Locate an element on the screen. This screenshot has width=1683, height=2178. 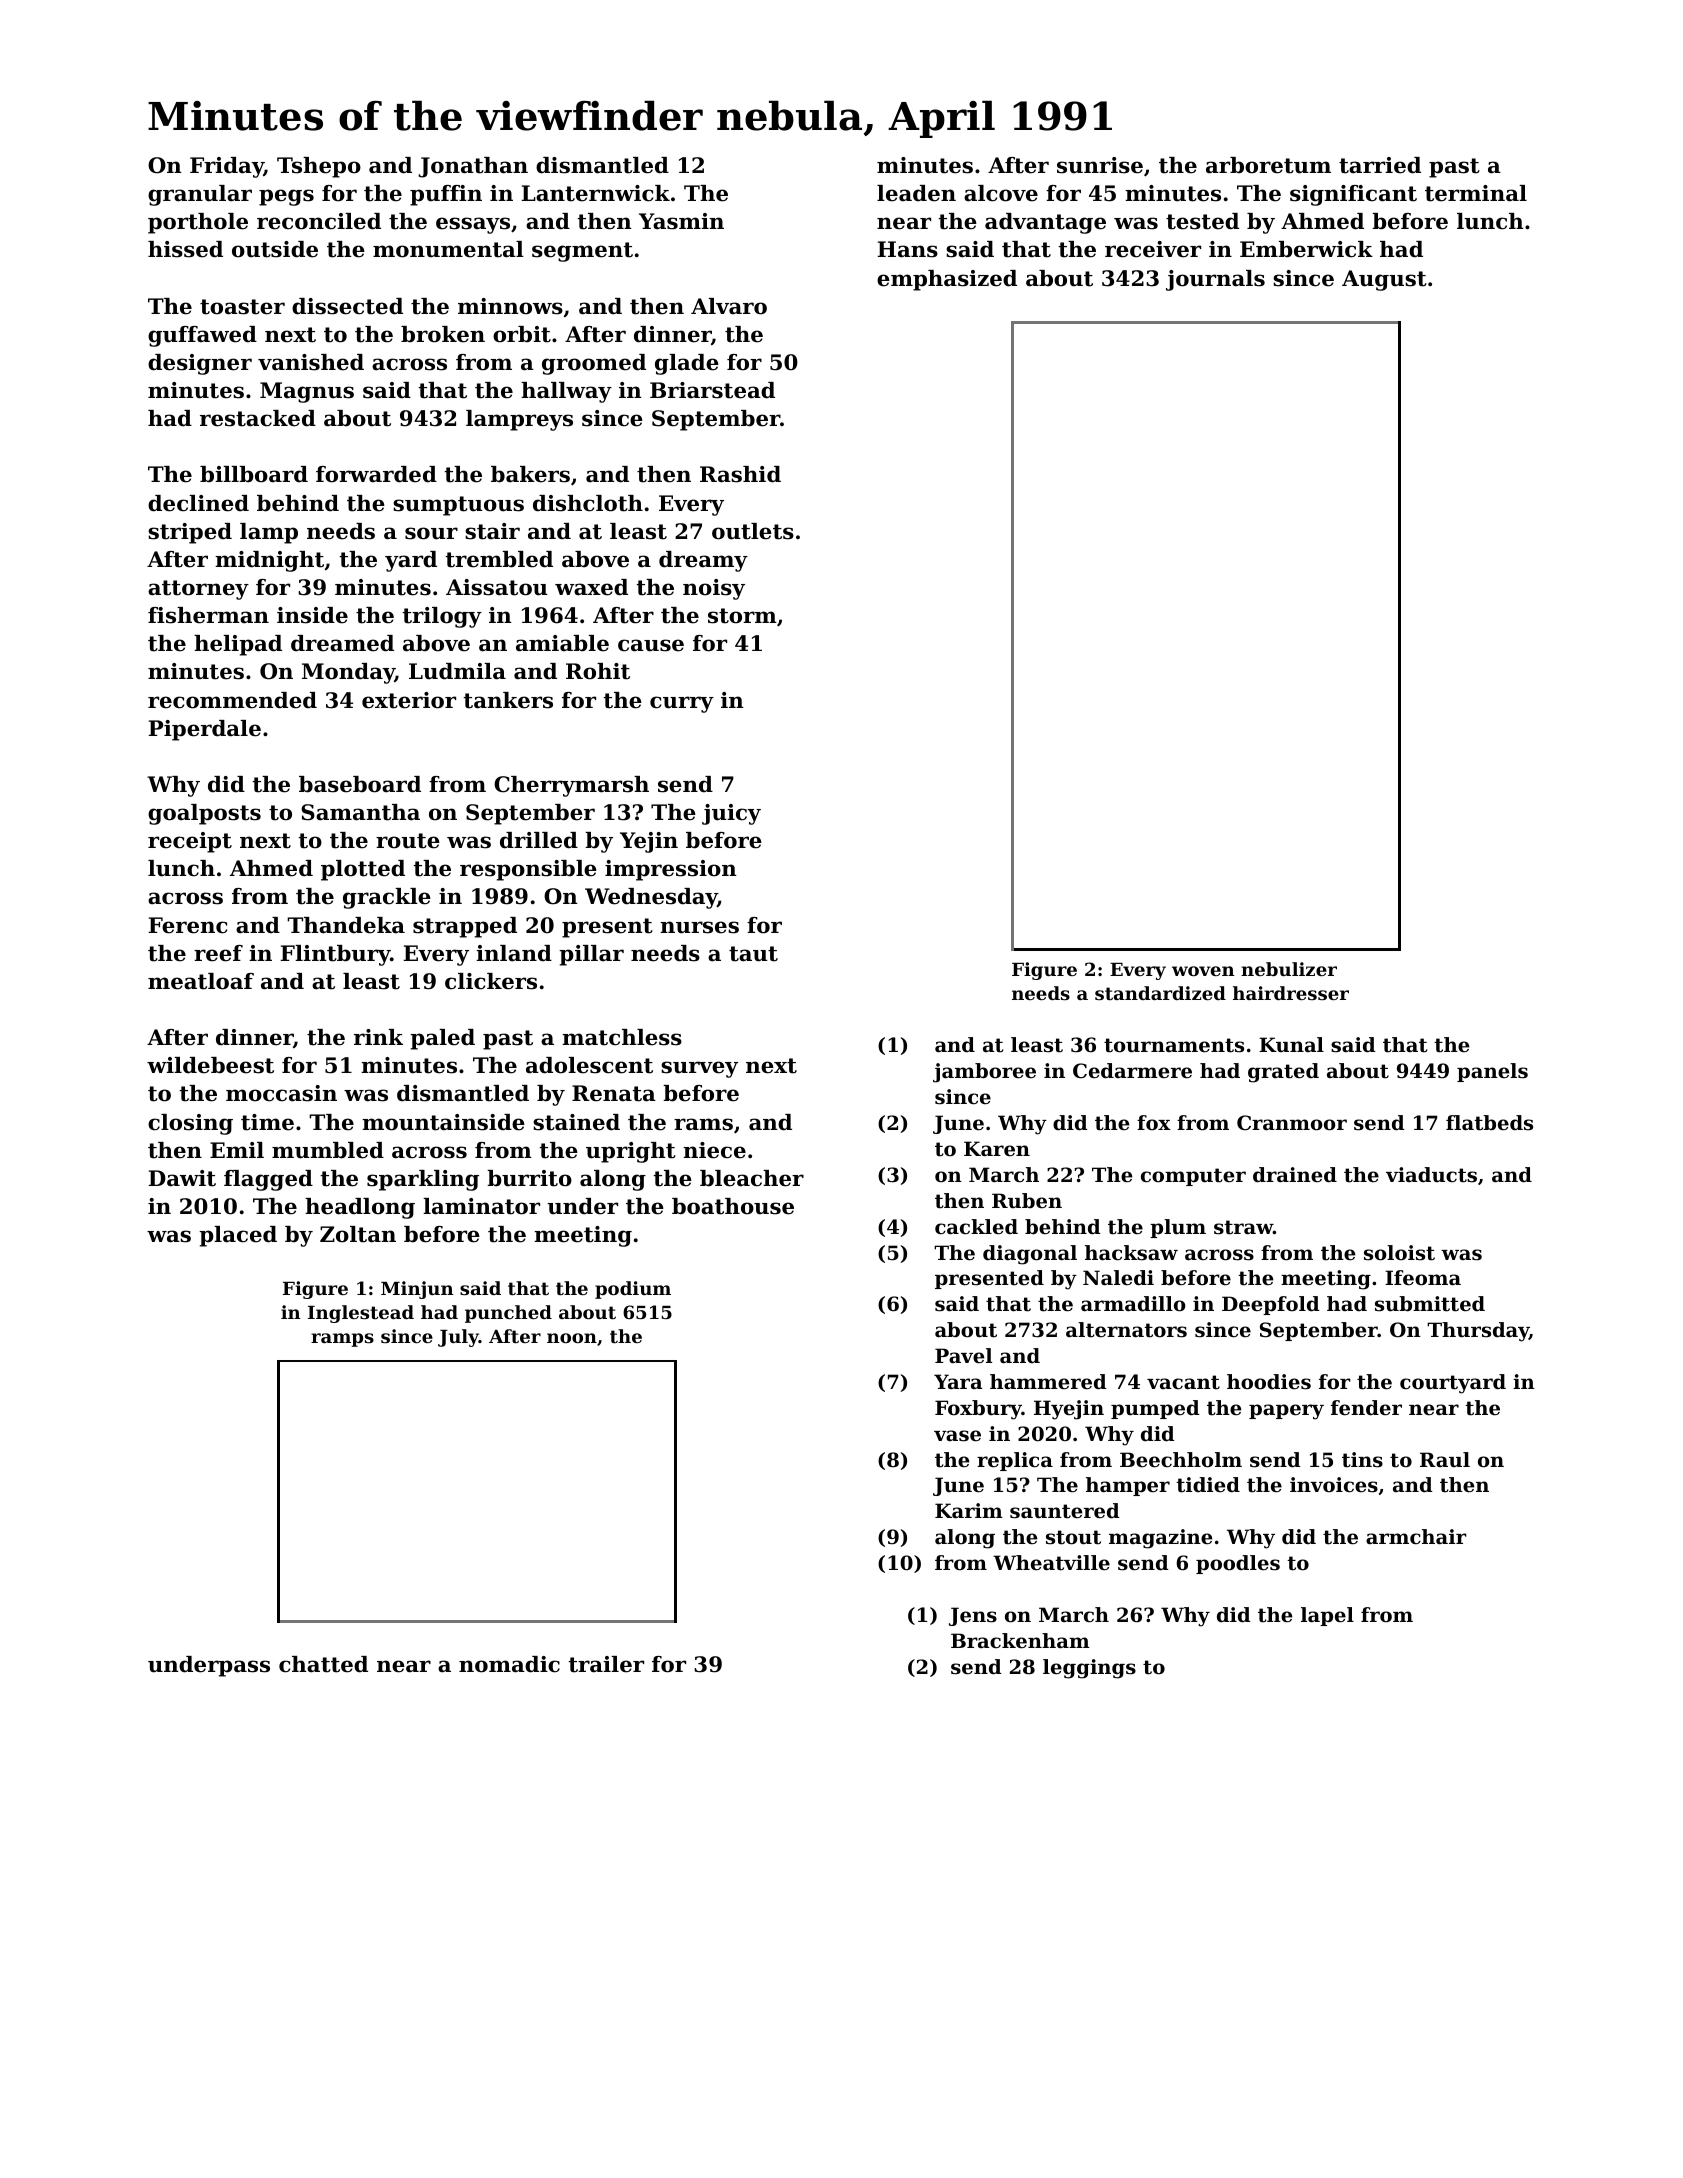
Ruben is located at coordinates (1027, 1201).
